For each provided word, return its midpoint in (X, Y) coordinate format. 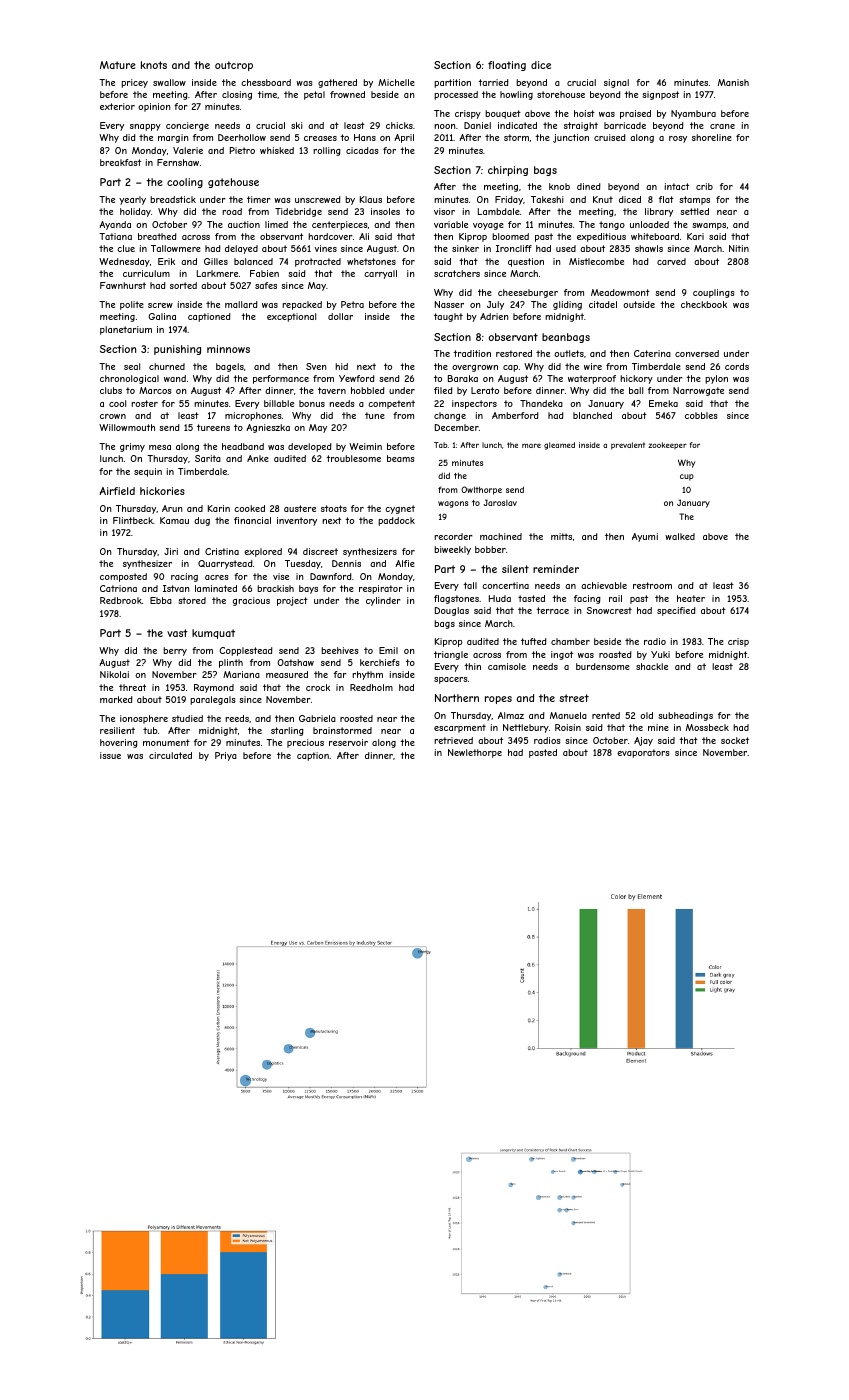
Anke (258, 458)
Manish (733, 82)
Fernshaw (178, 162)
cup (687, 477)
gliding (567, 305)
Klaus (371, 199)
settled (694, 211)
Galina (162, 316)
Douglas (452, 611)
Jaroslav (500, 502)
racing (184, 577)
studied (187, 718)
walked (680, 536)
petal (314, 95)
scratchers (457, 273)
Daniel (477, 125)
